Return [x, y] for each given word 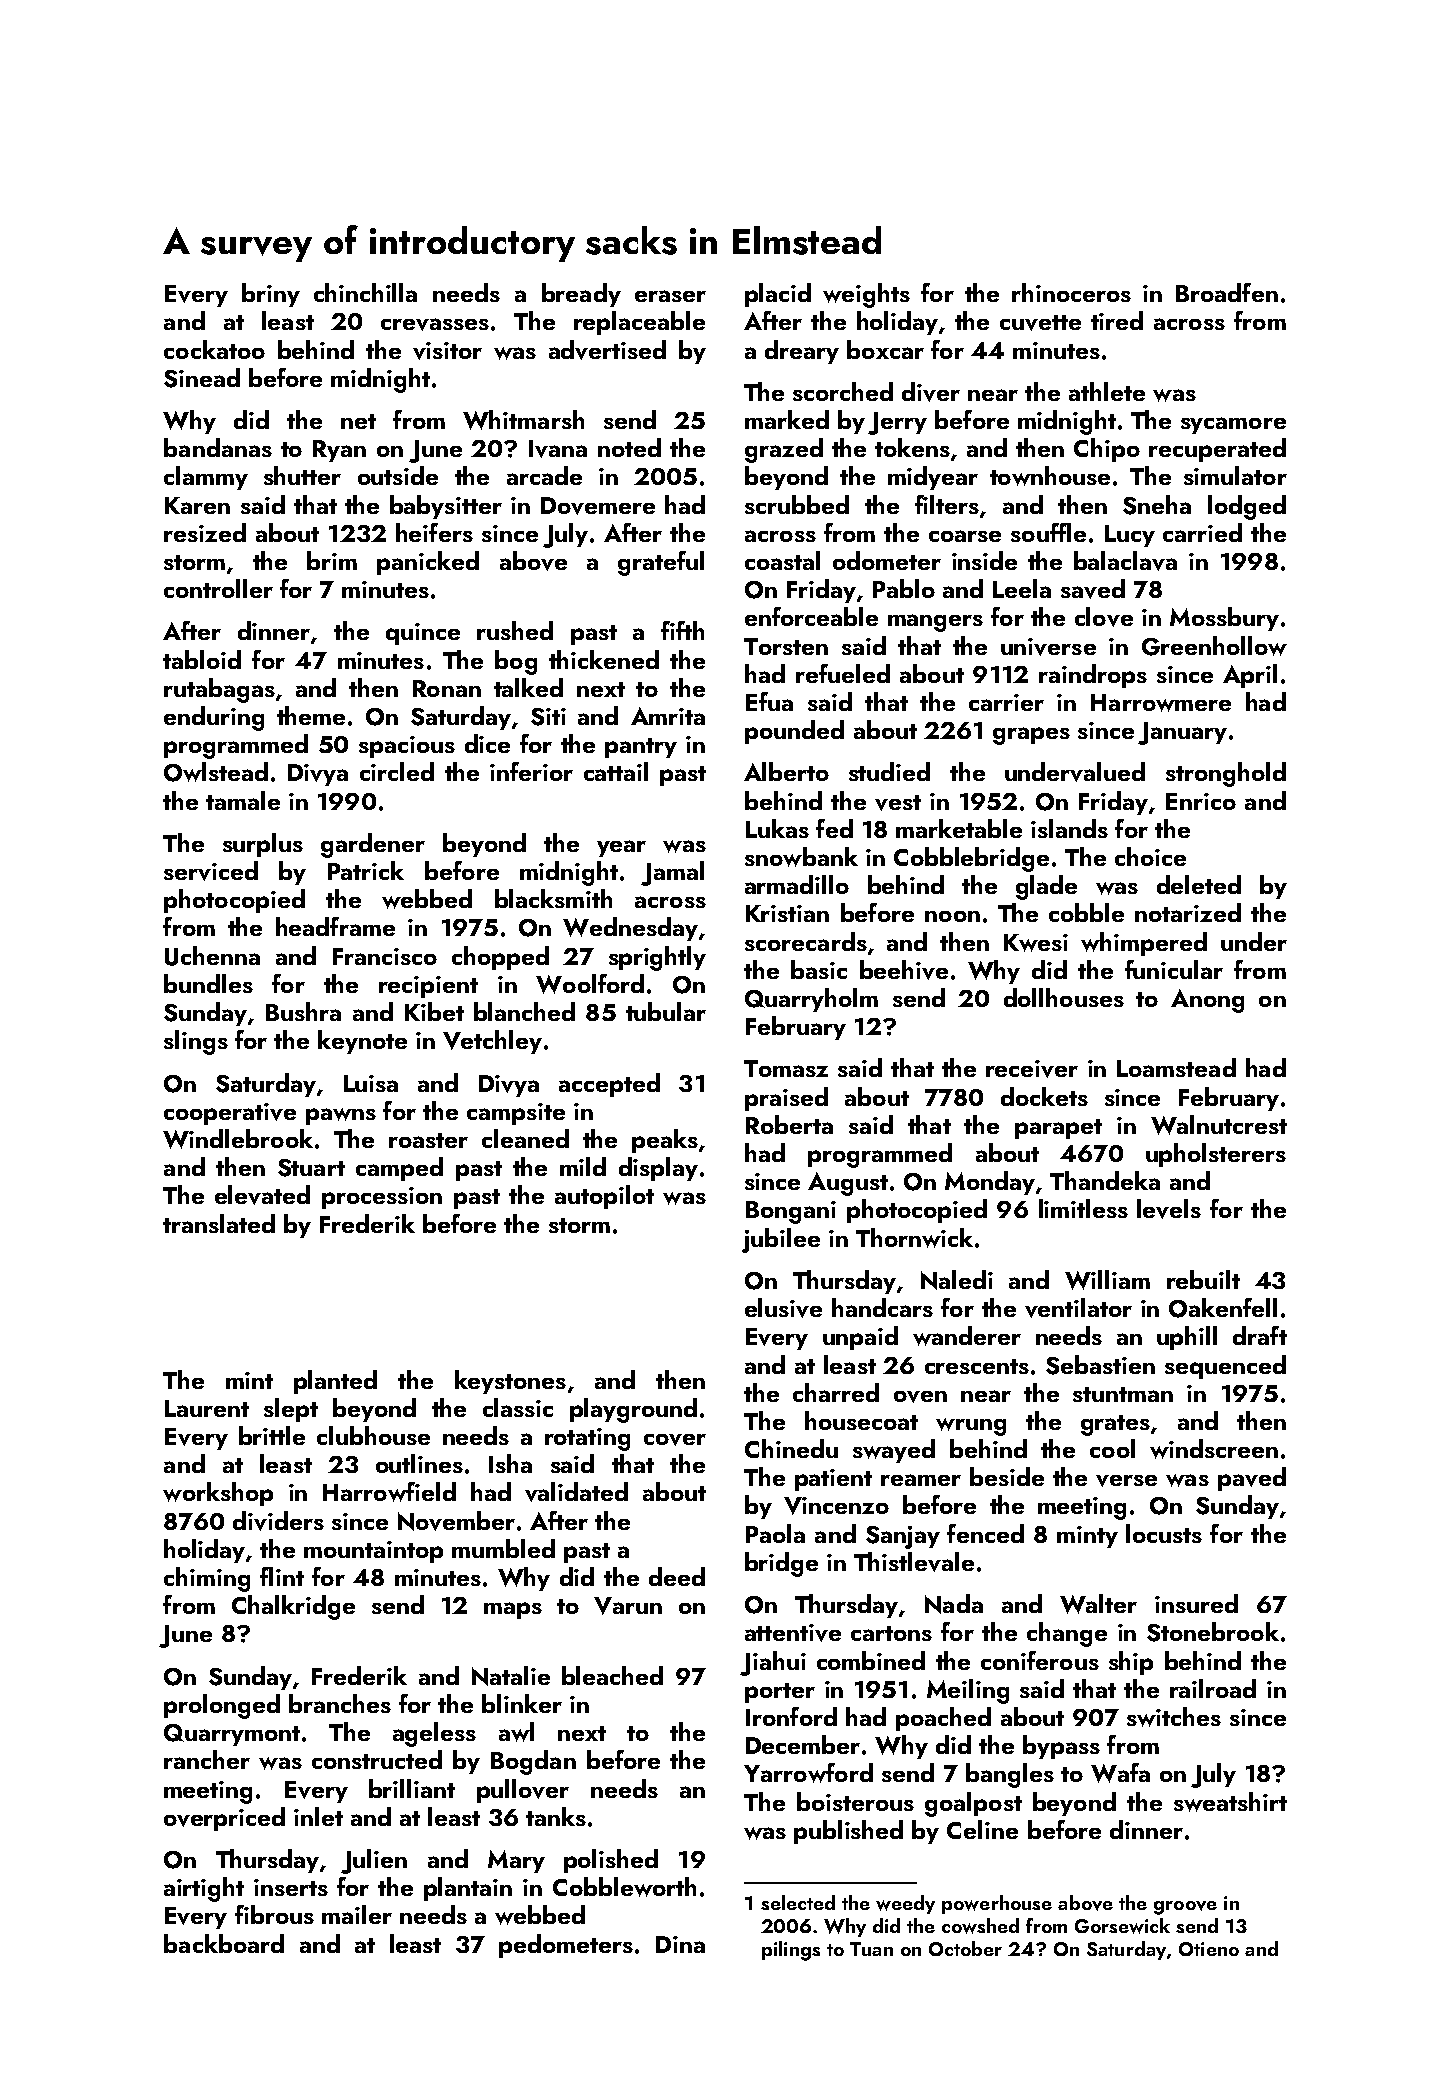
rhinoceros [1071, 292]
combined [871, 1660]
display [658, 1169]
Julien [374, 1861]
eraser [670, 296]
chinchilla [365, 292]
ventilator [1078, 1308]
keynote [362, 1042]
